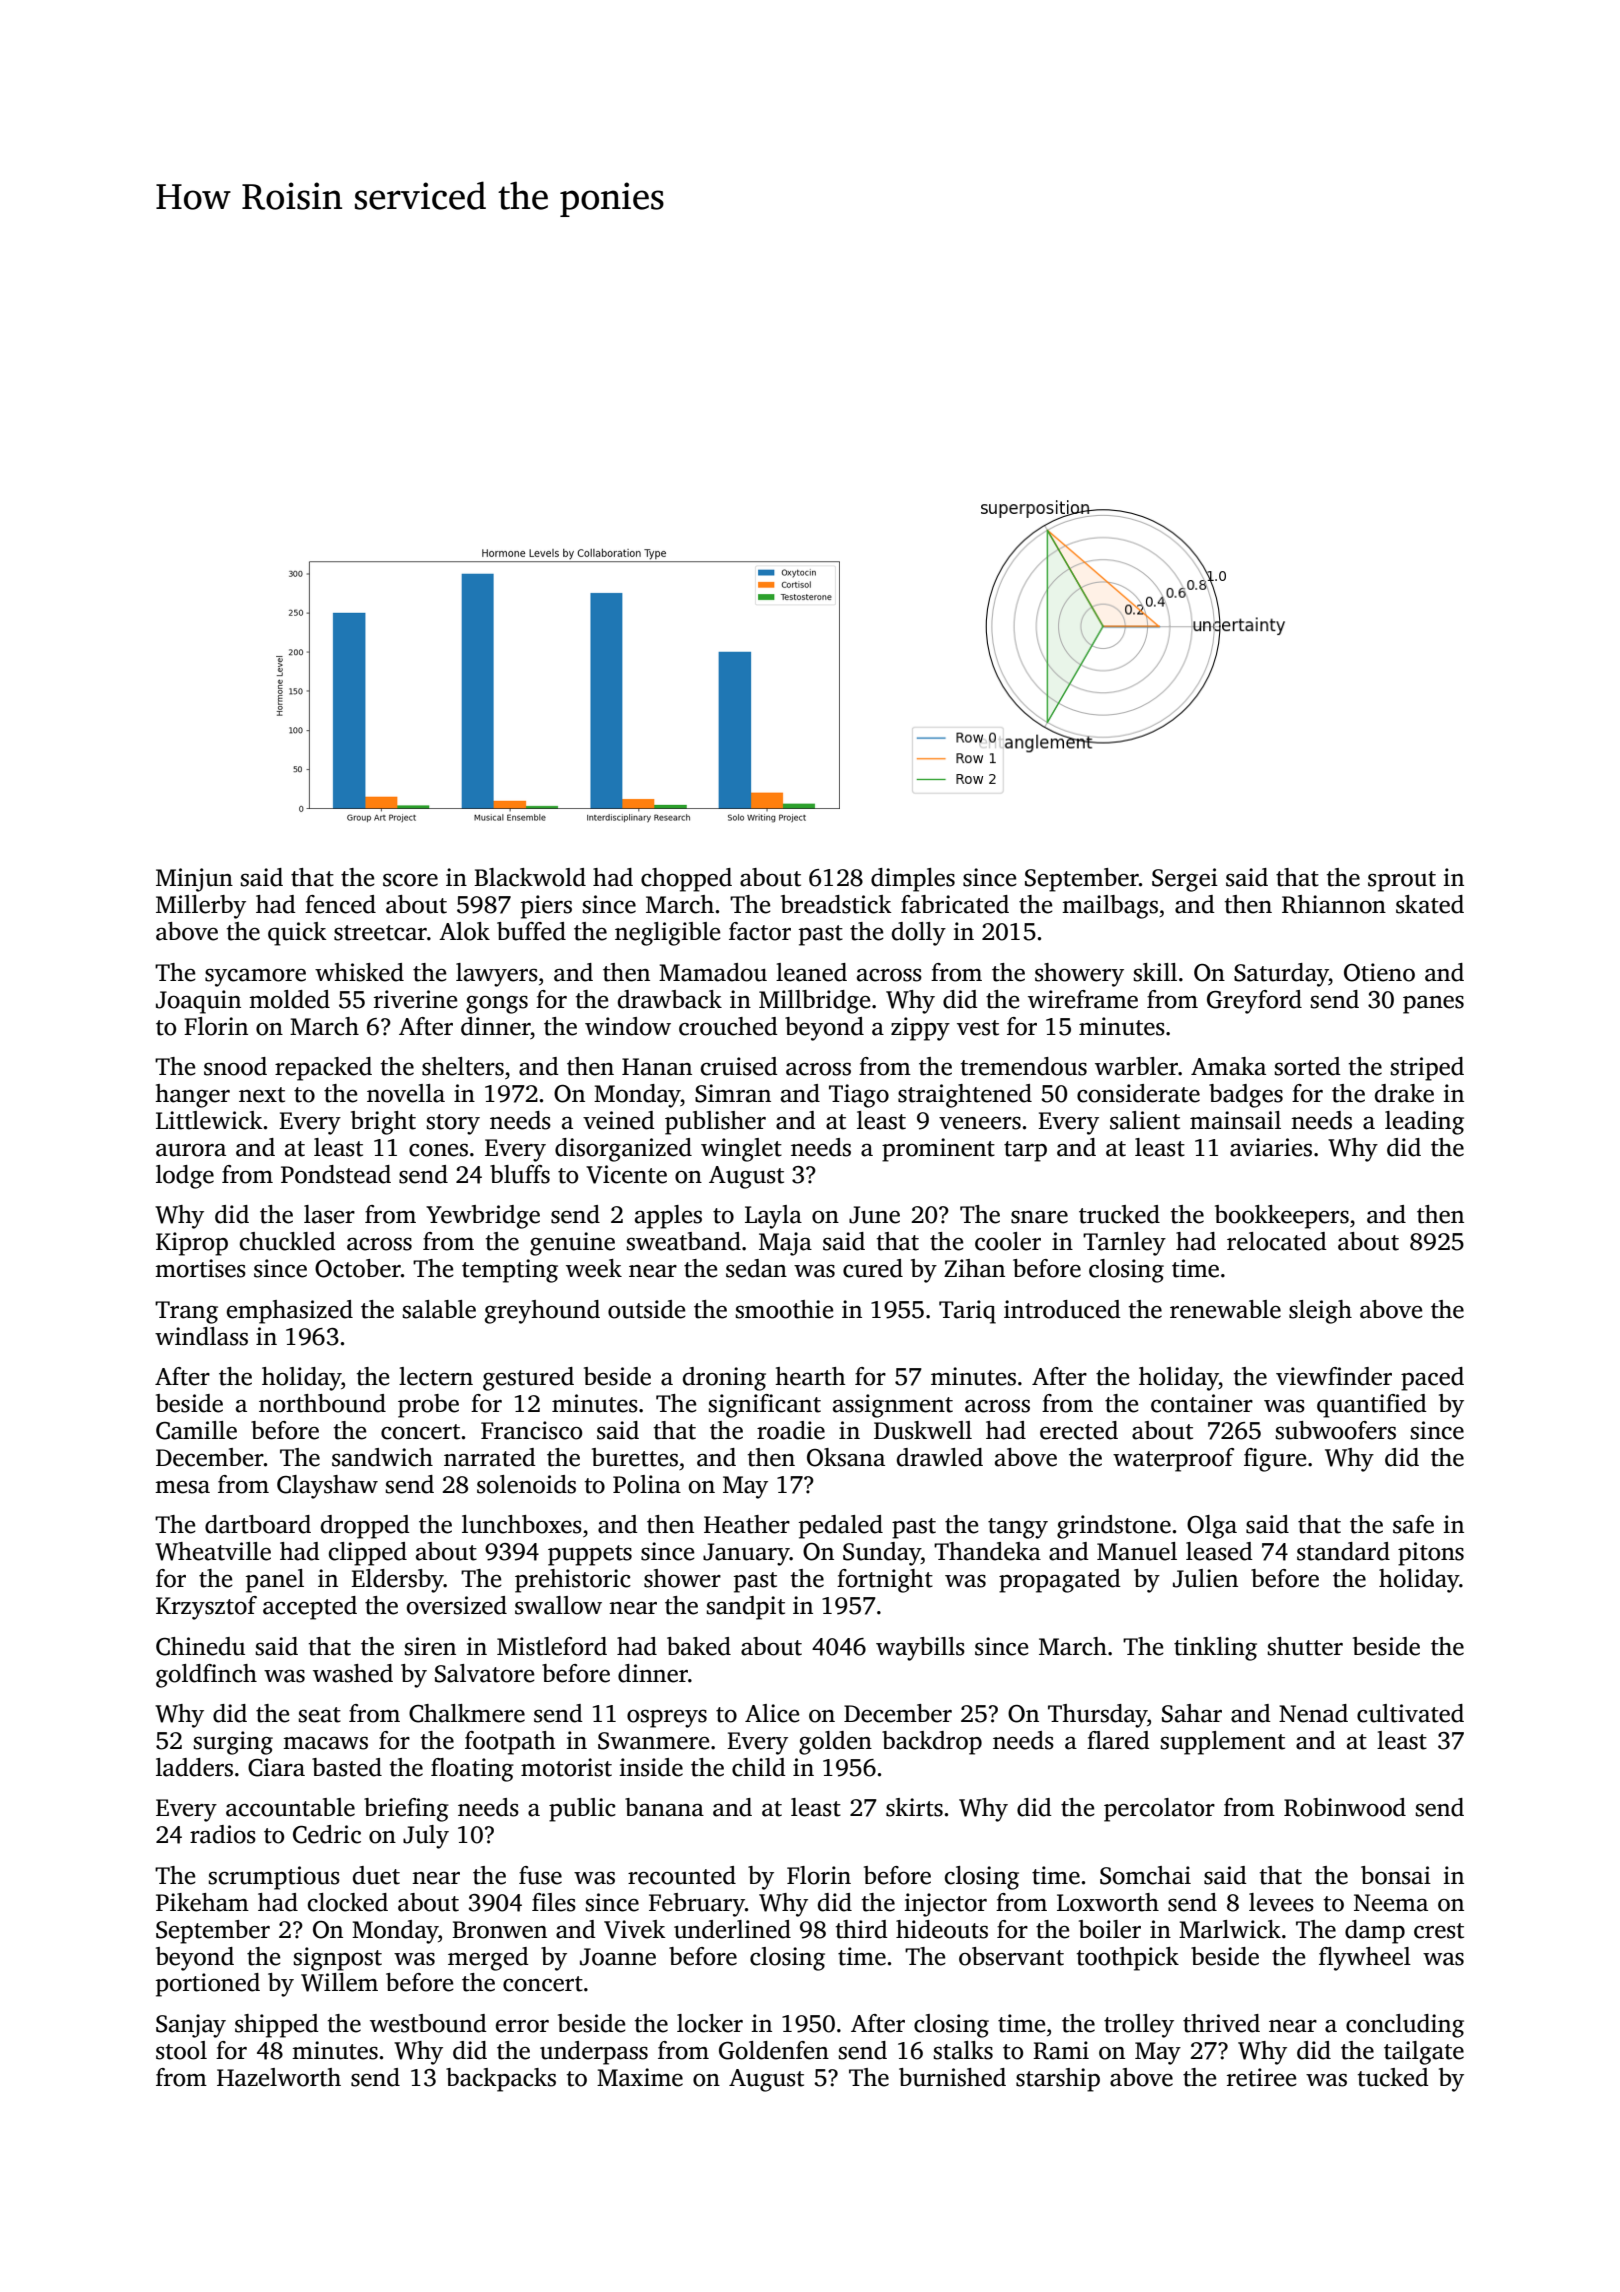  What do you see at coordinates (206, 1608) in the screenshot?
I see `Krzysztof` at bounding box center [206, 1608].
